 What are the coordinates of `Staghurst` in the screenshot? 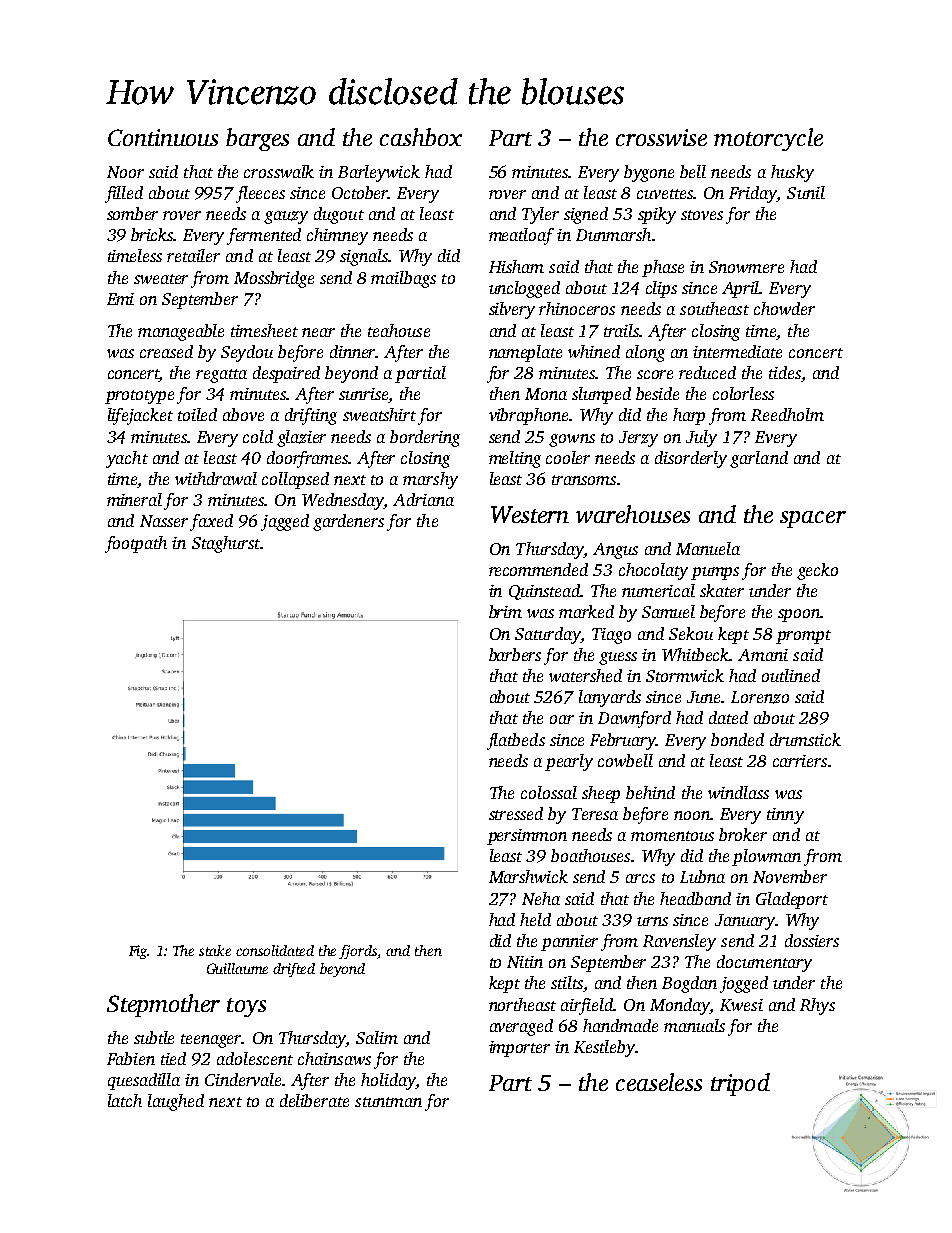 It's located at (226, 544).
